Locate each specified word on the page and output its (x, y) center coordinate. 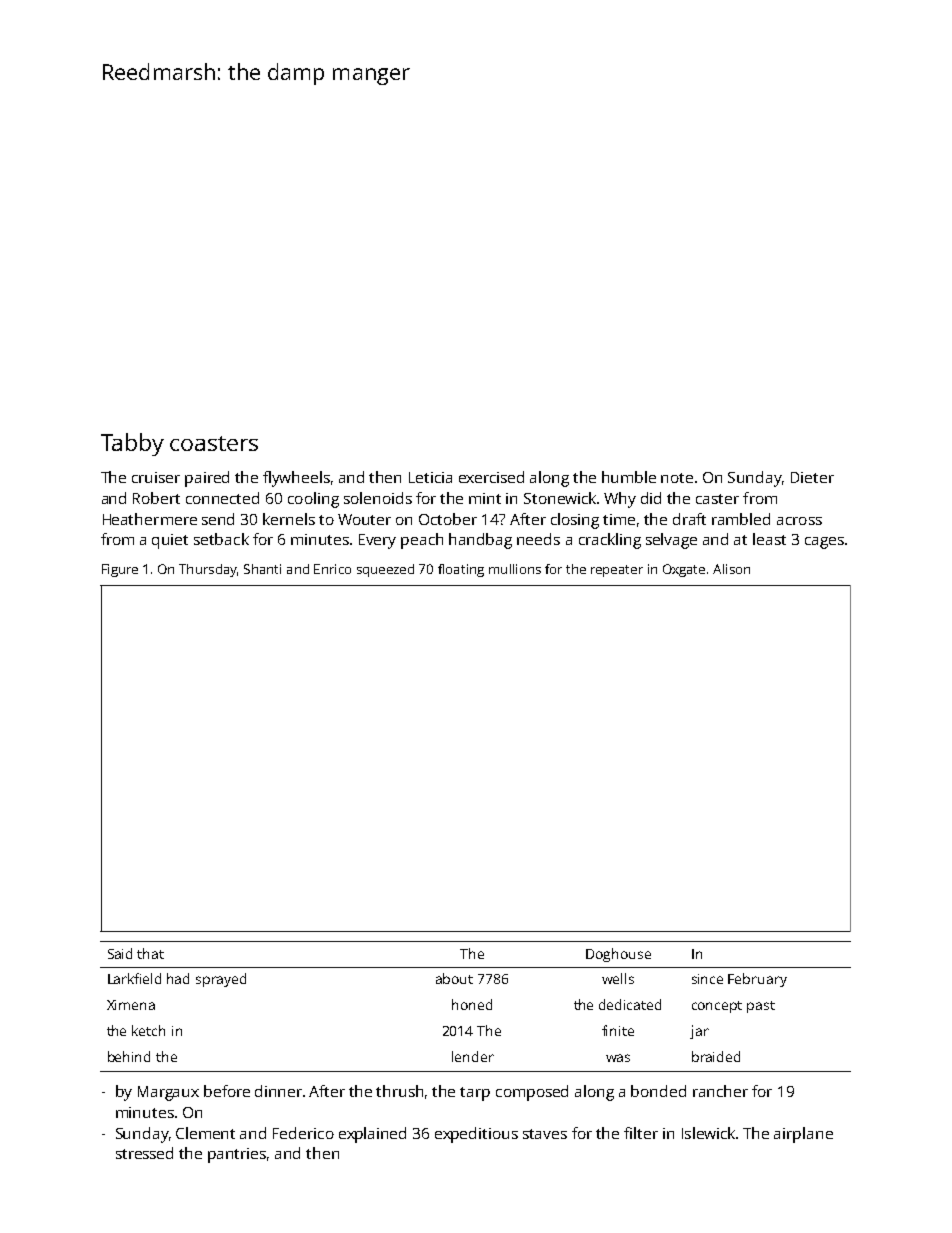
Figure (120, 570)
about (454, 978)
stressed (144, 1153)
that (150, 953)
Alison (731, 569)
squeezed (385, 570)
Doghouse (618, 955)
